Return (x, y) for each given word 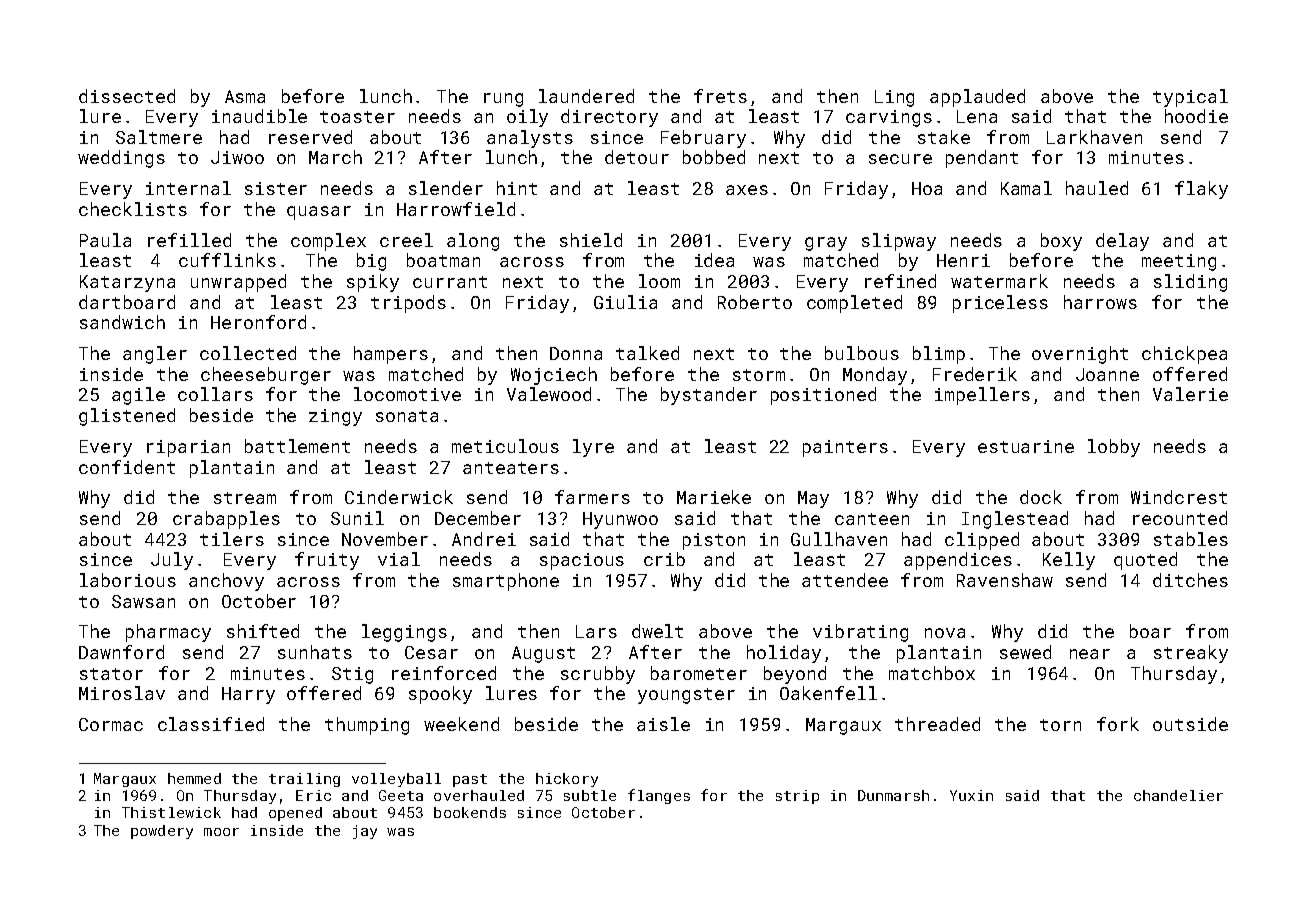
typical (1190, 98)
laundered (586, 96)
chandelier (1178, 795)
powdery (162, 832)
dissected (127, 96)
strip (797, 797)
